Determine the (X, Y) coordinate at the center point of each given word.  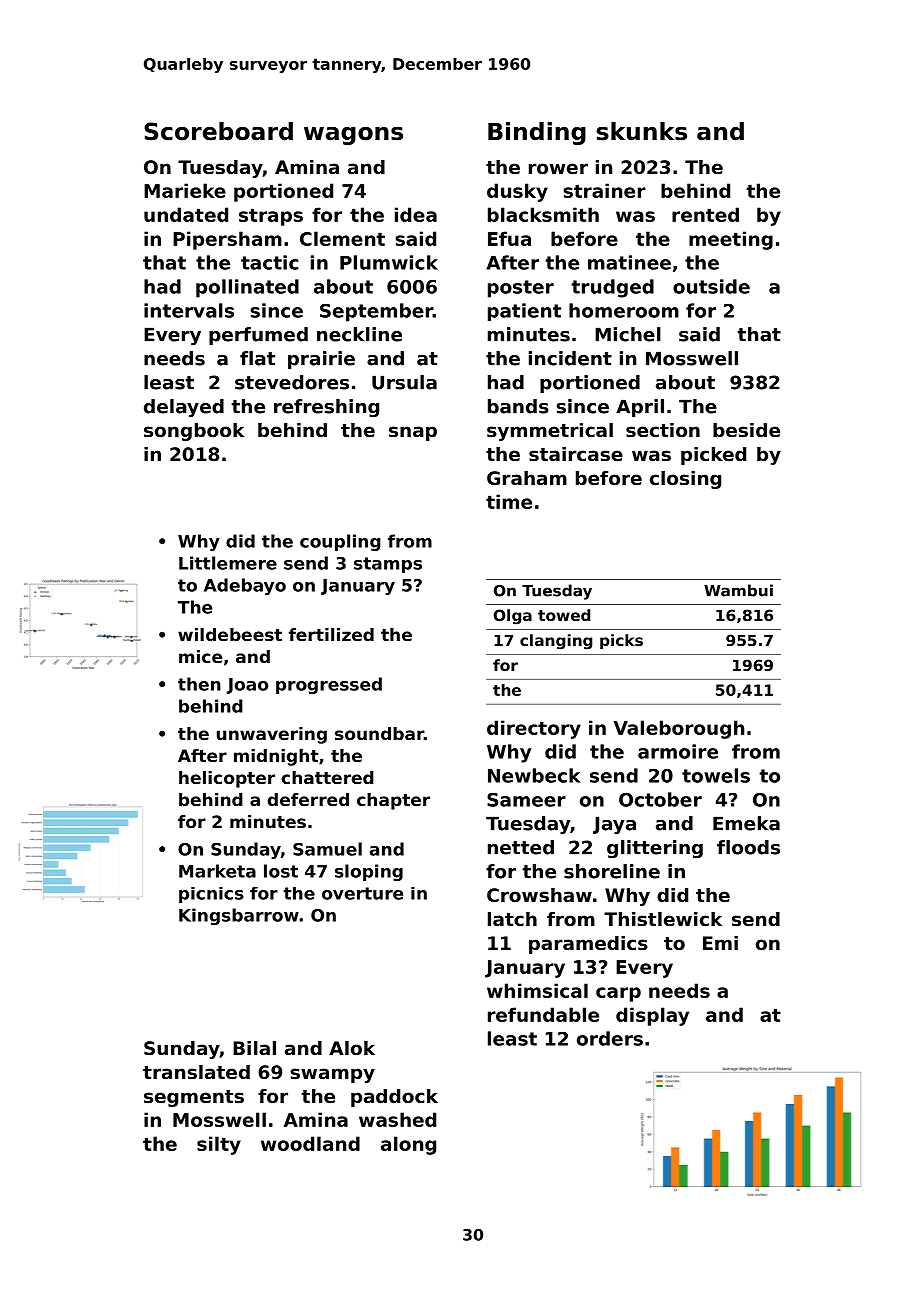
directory (534, 729)
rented (705, 214)
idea (416, 214)
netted (521, 847)
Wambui (738, 590)
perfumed (258, 336)
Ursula (404, 382)
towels (716, 775)
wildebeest (230, 634)
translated (196, 1072)
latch (512, 919)
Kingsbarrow (239, 916)
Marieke (185, 190)
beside (746, 430)
